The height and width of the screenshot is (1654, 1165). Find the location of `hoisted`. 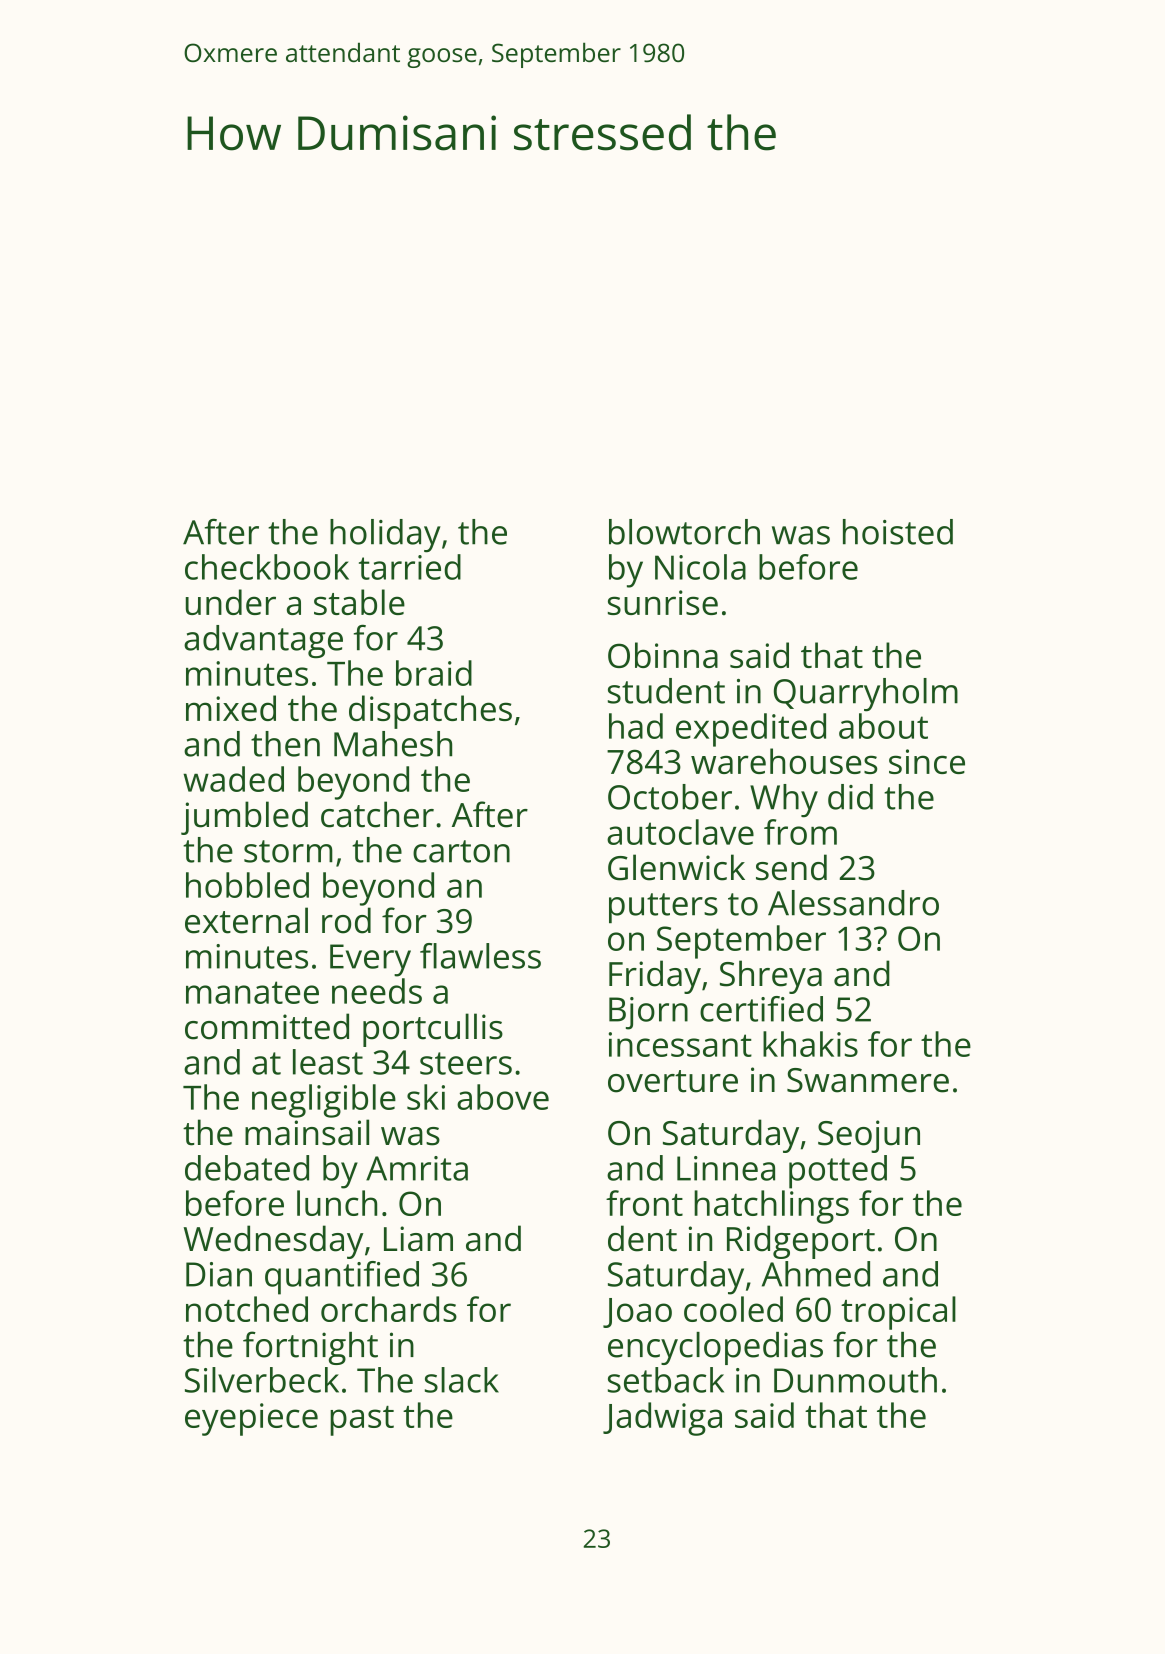

hoisted is located at coordinates (898, 532).
